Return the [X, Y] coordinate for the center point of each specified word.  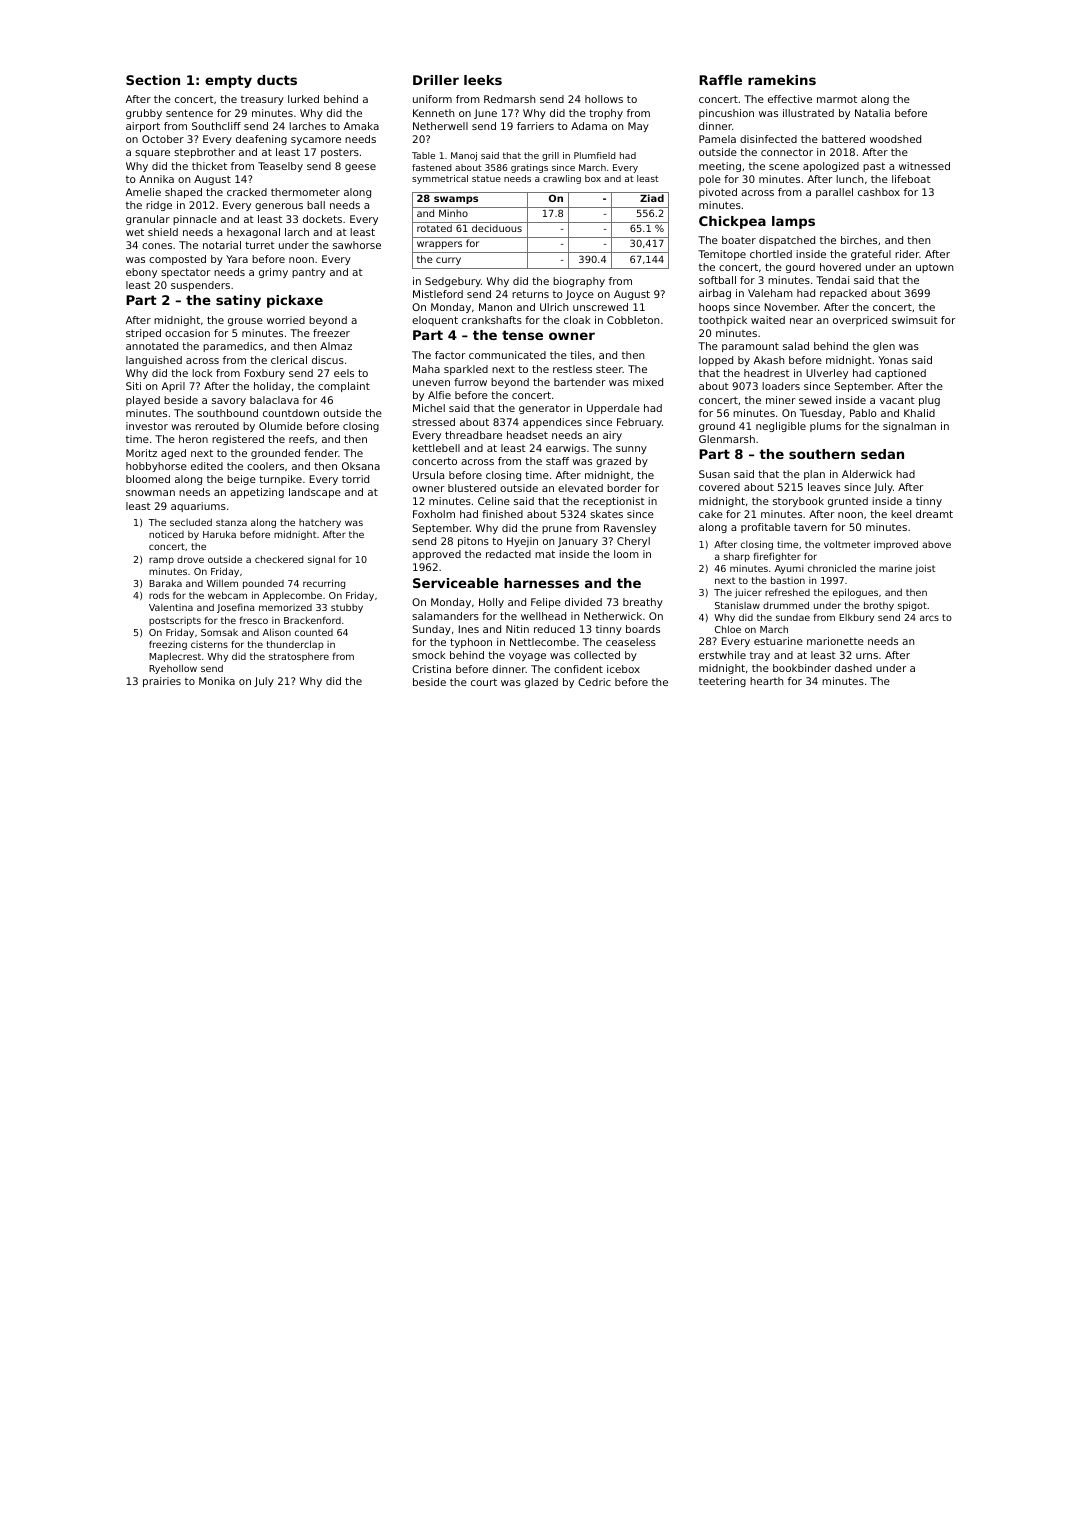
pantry [309, 273]
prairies [162, 682]
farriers [535, 126]
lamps [793, 222]
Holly [491, 603]
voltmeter [847, 544]
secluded [191, 522]
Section [153, 80]
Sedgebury [453, 282]
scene [784, 167]
